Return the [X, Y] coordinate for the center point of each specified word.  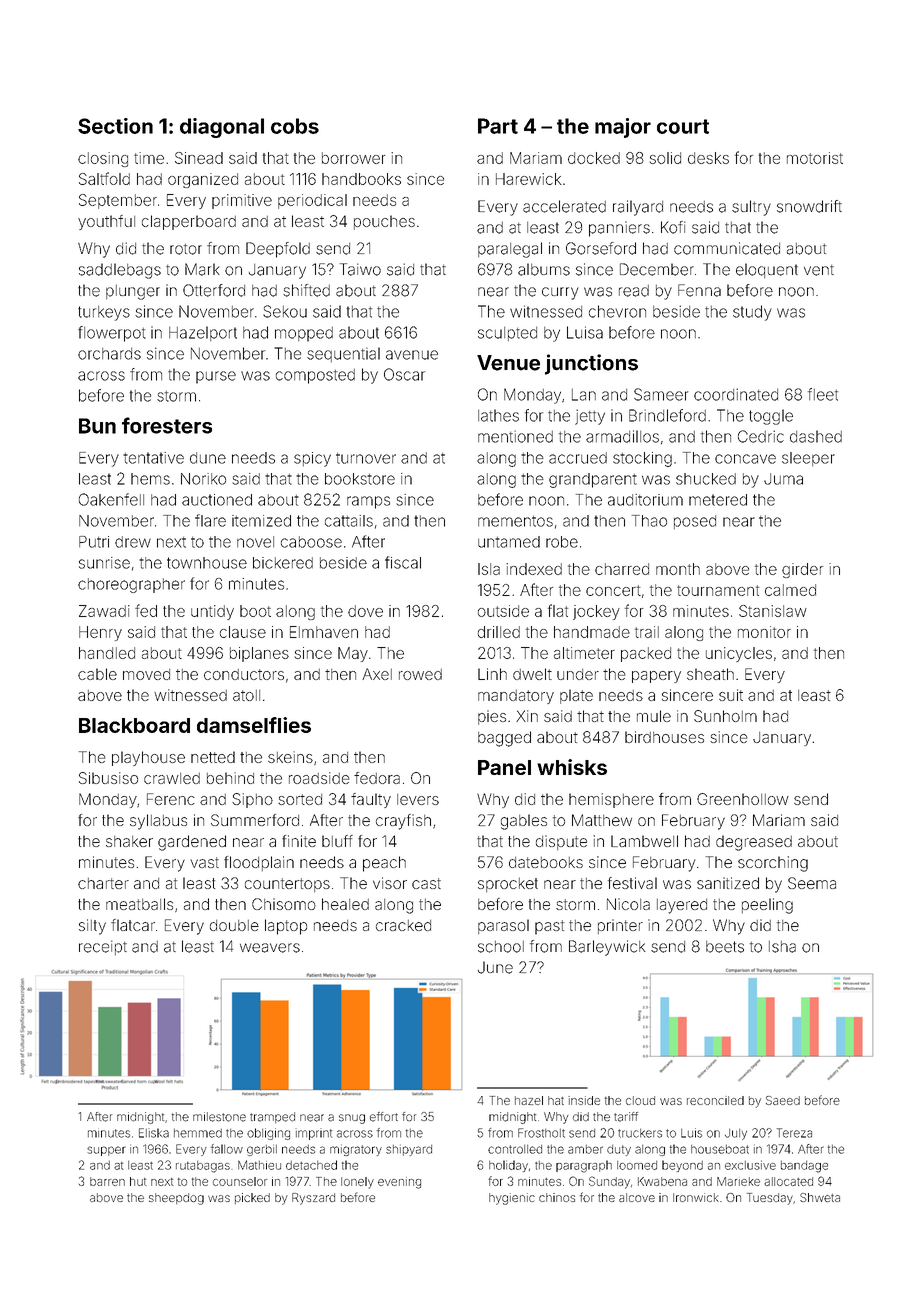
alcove [637, 1197]
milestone [219, 1117]
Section [115, 126]
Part [498, 126]
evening [399, 1183]
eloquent [767, 270]
